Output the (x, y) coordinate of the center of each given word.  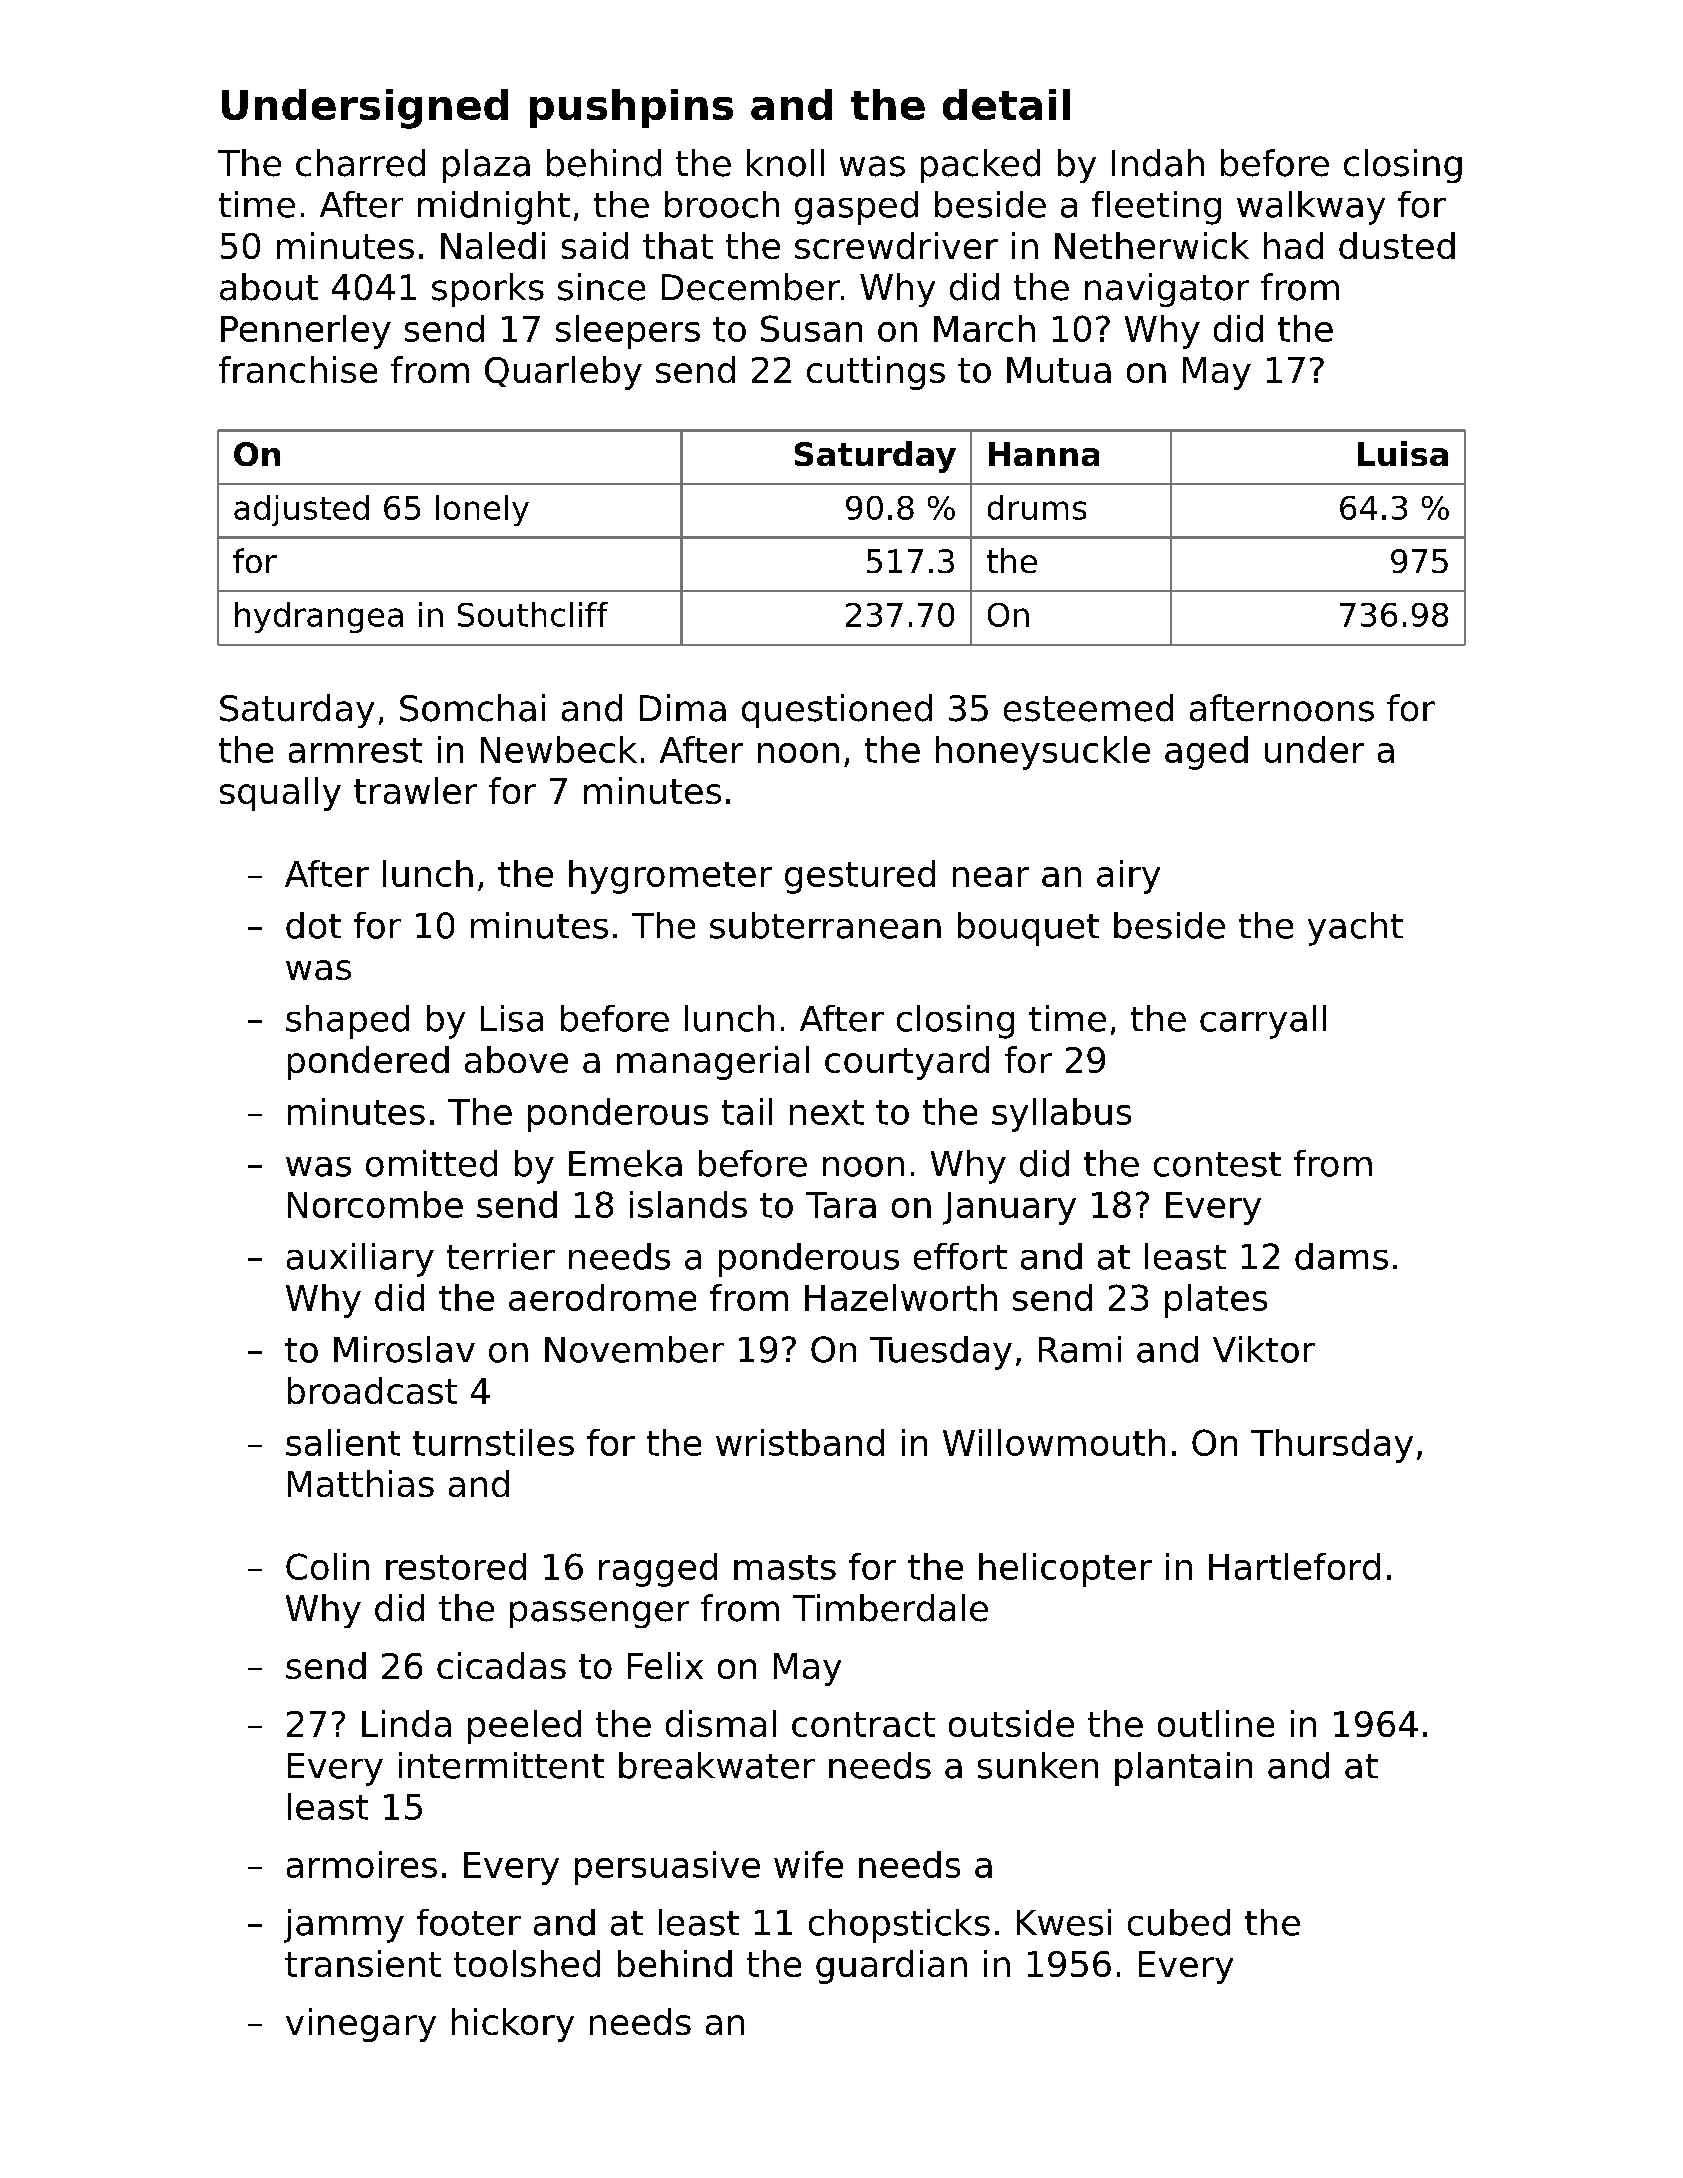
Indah (1158, 163)
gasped (856, 208)
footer (469, 1922)
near (991, 877)
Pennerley (306, 332)
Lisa (512, 1018)
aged (1206, 753)
